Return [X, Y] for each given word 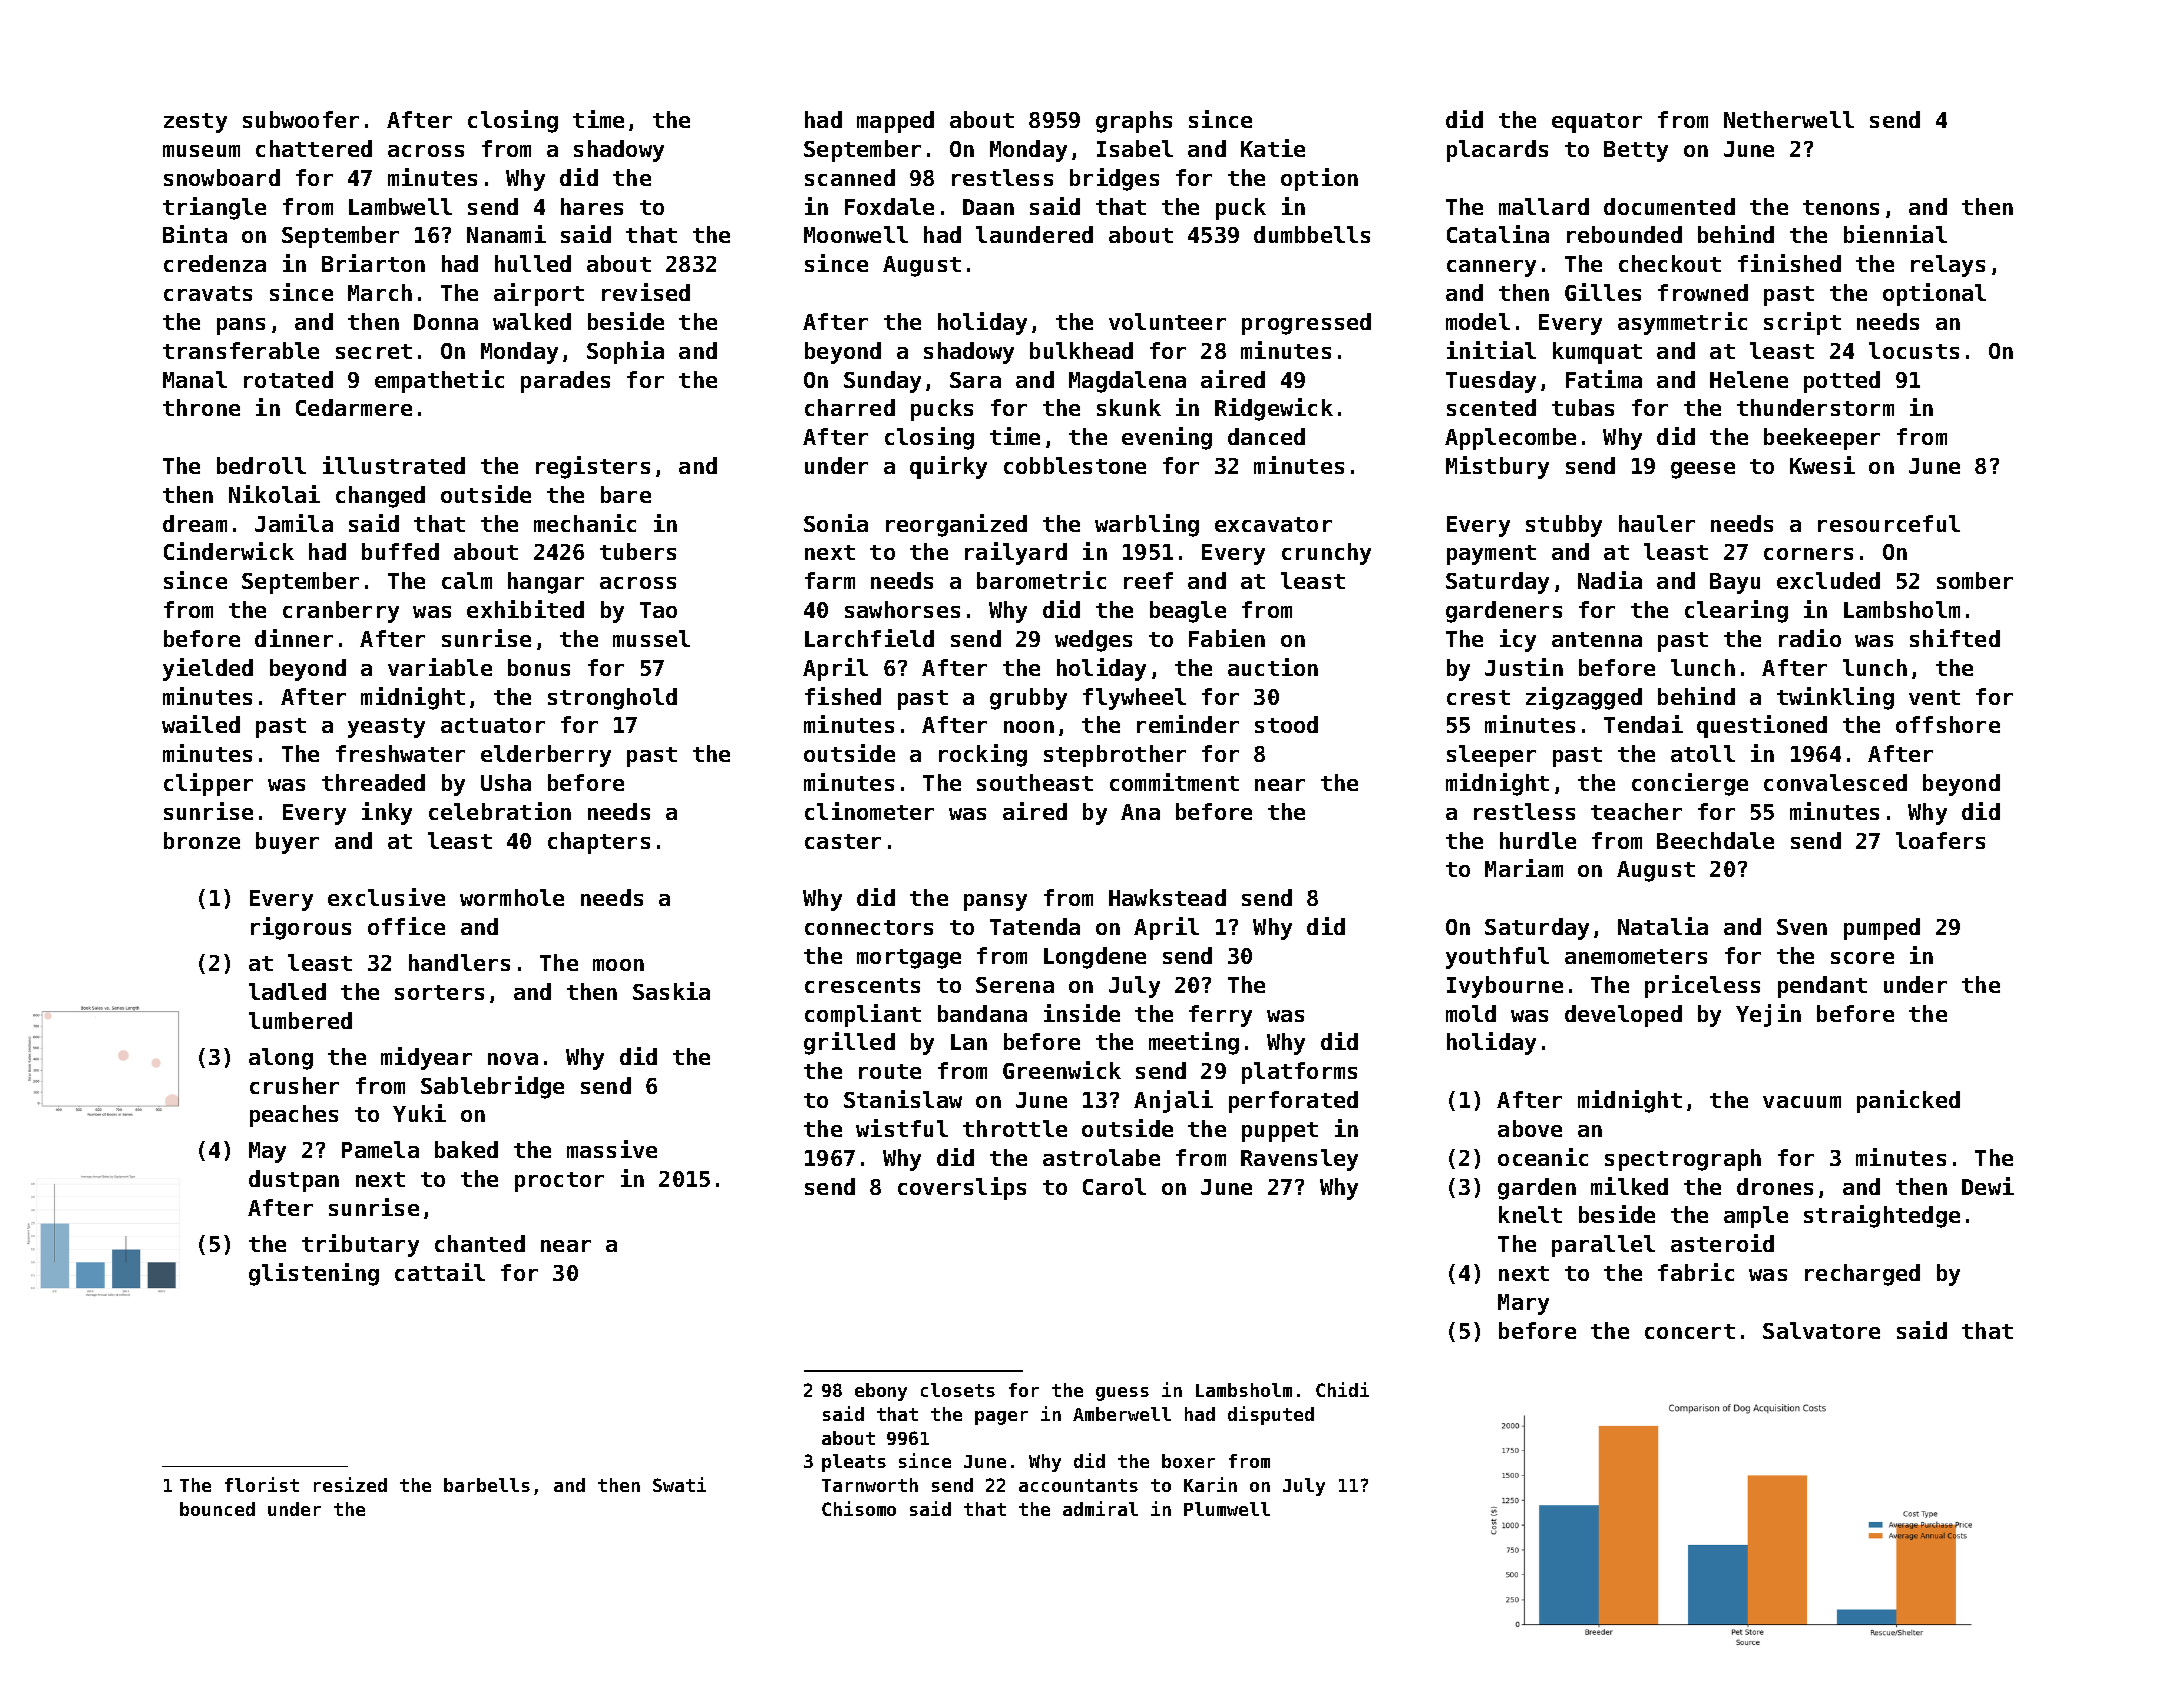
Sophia [625, 352]
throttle [1015, 1128]
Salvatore [1821, 1330]
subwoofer [301, 119]
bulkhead [1081, 350]
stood [1286, 724]
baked [466, 1149]
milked [1629, 1186]
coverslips [962, 1188]
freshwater [400, 753]
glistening [314, 1274]
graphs [1134, 122]
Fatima [1604, 379]
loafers [1940, 840]
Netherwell [1789, 119]
